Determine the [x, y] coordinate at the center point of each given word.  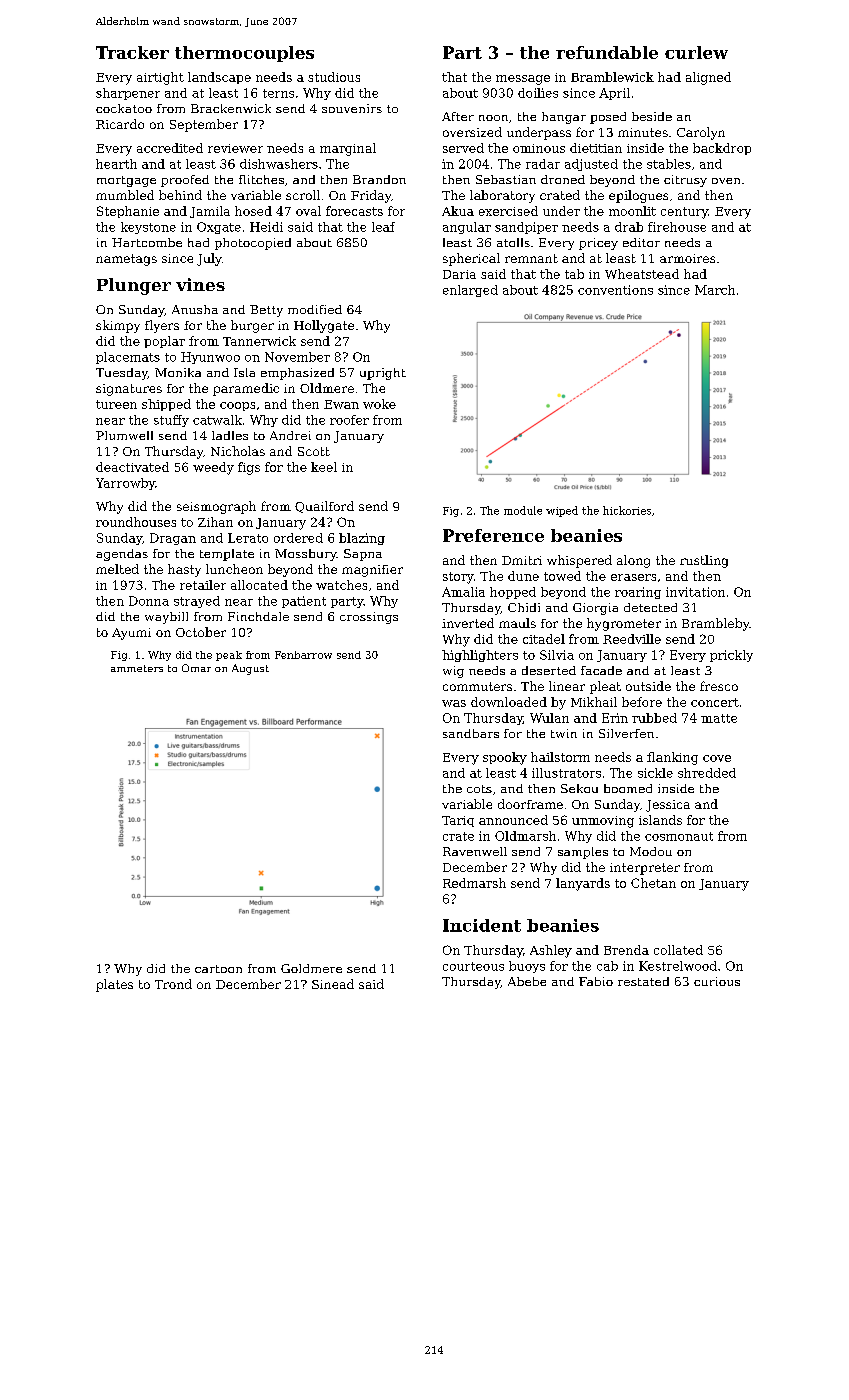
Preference [493, 535]
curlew [696, 52]
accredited [170, 148]
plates [114, 985]
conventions [615, 290]
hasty [184, 570]
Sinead [333, 984]
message [523, 80]
